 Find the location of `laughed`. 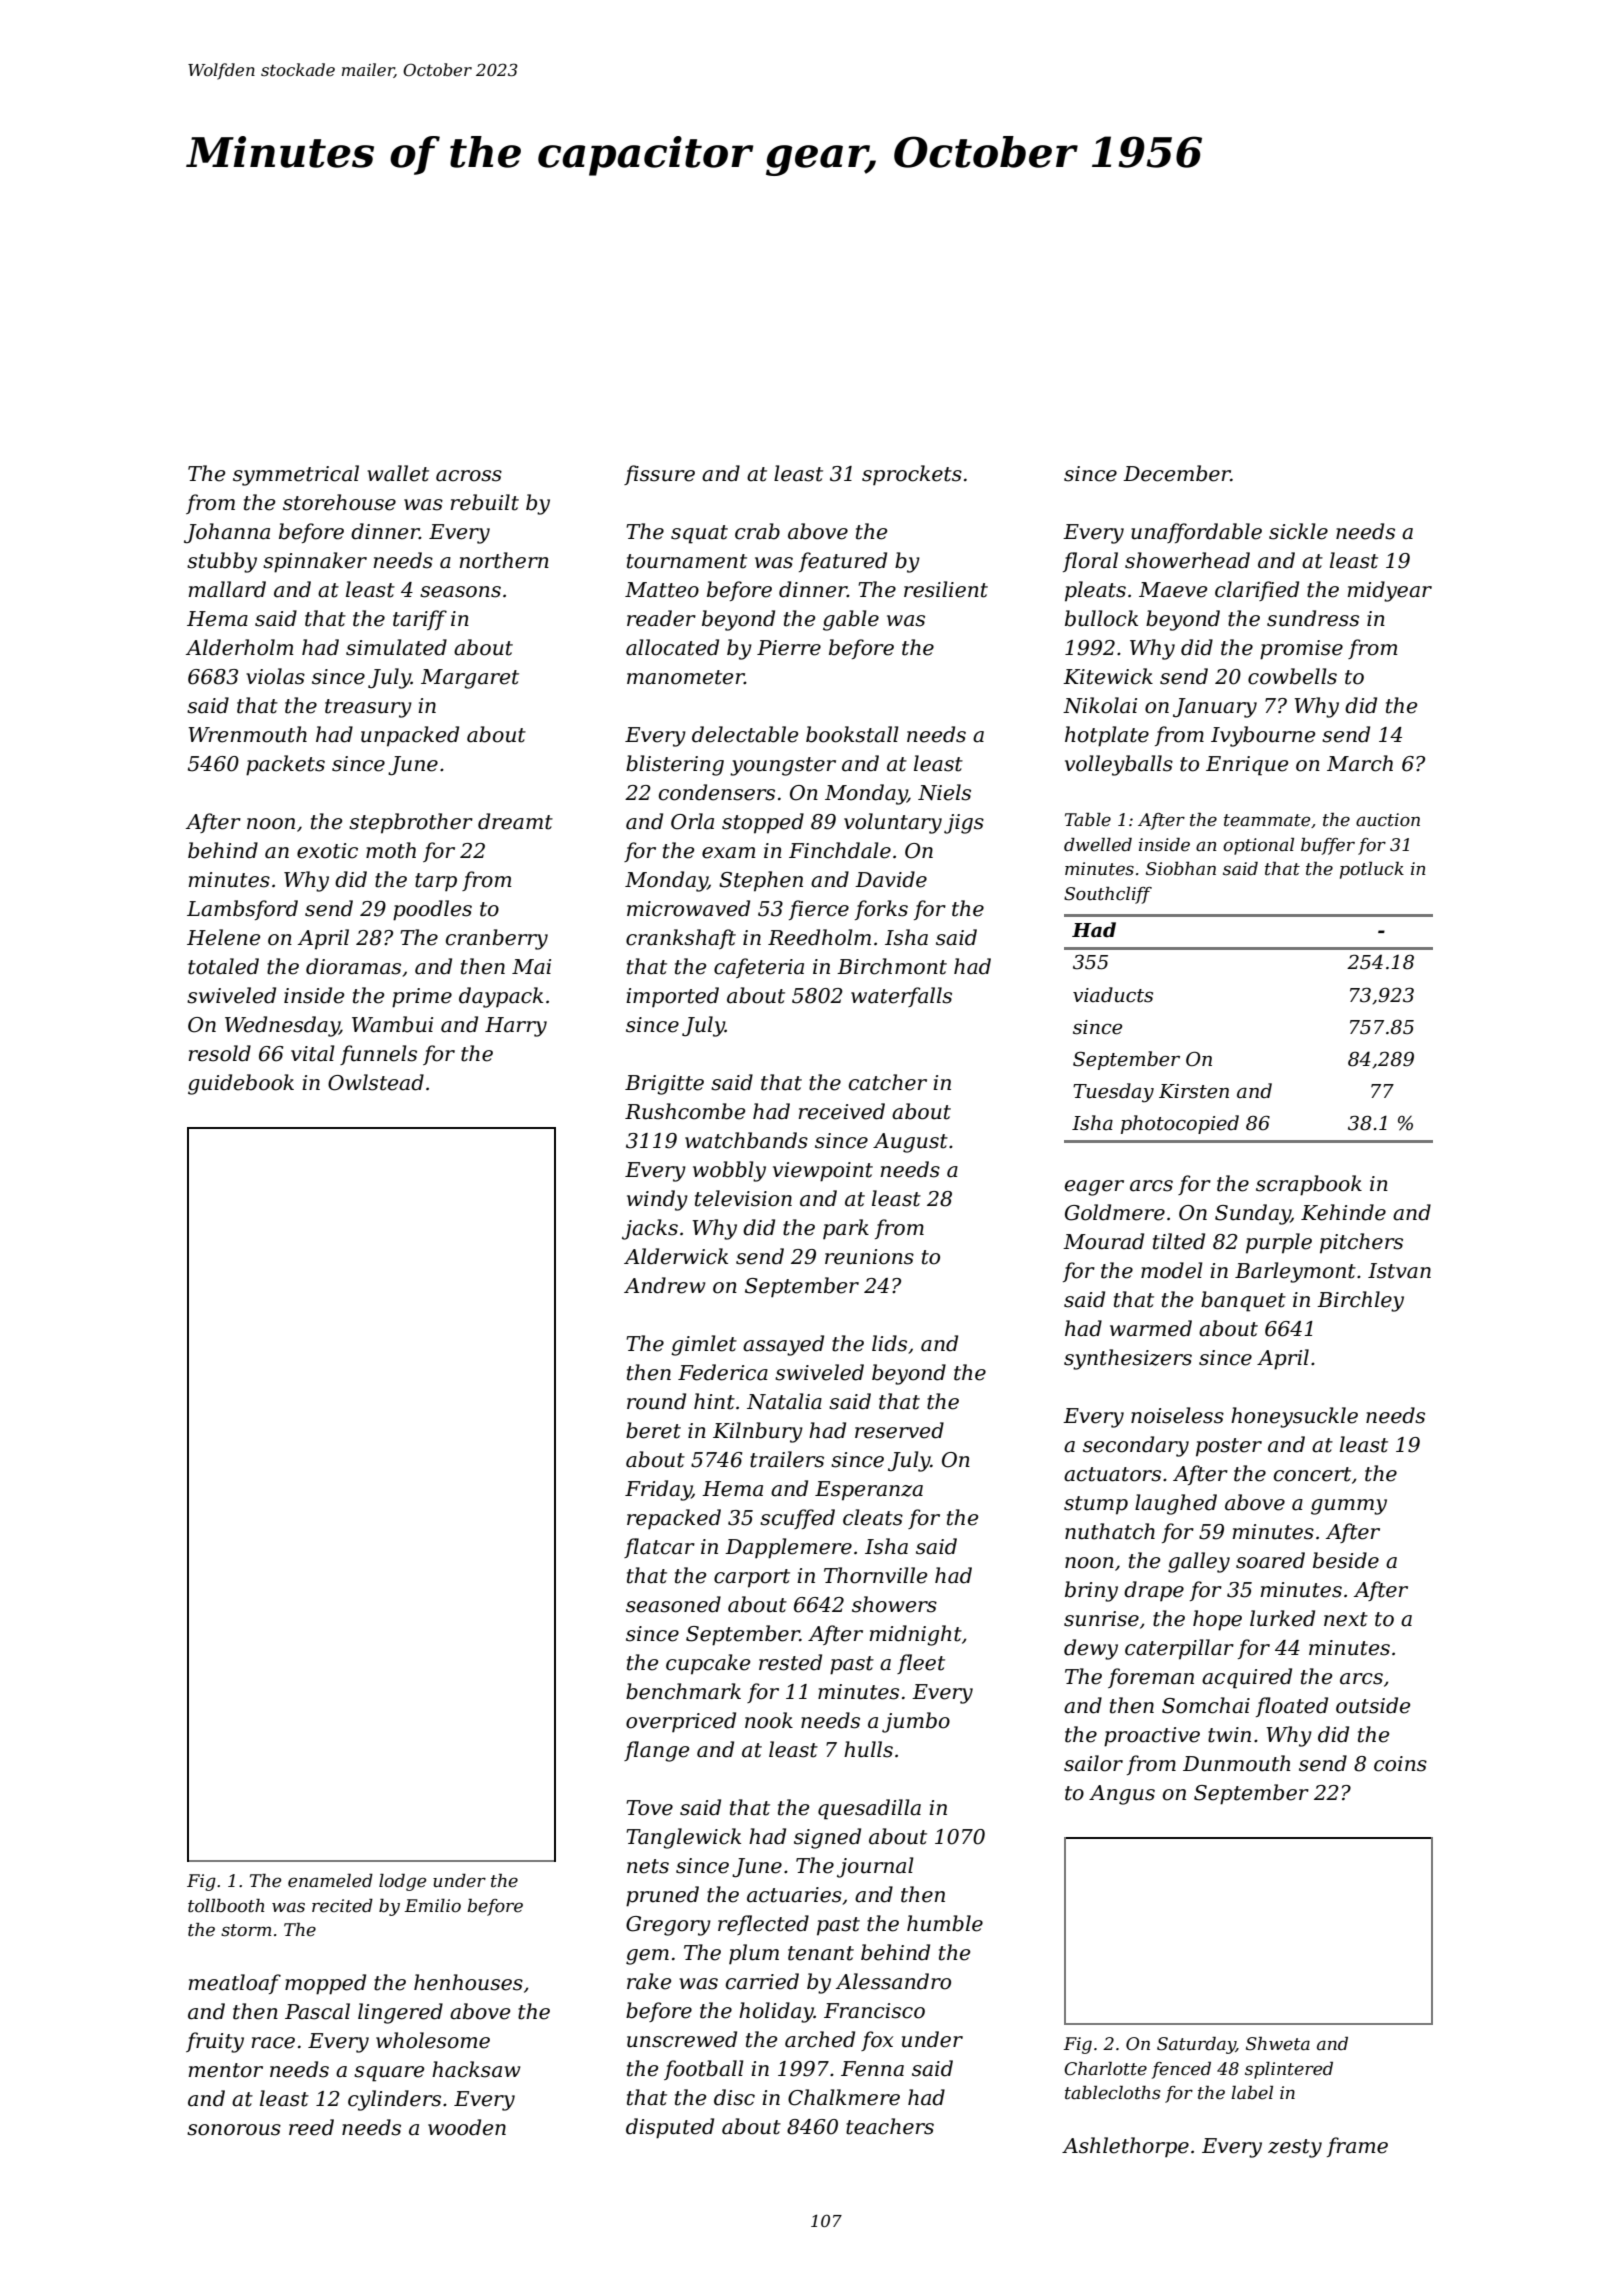

laughed is located at coordinates (1176, 1504).
